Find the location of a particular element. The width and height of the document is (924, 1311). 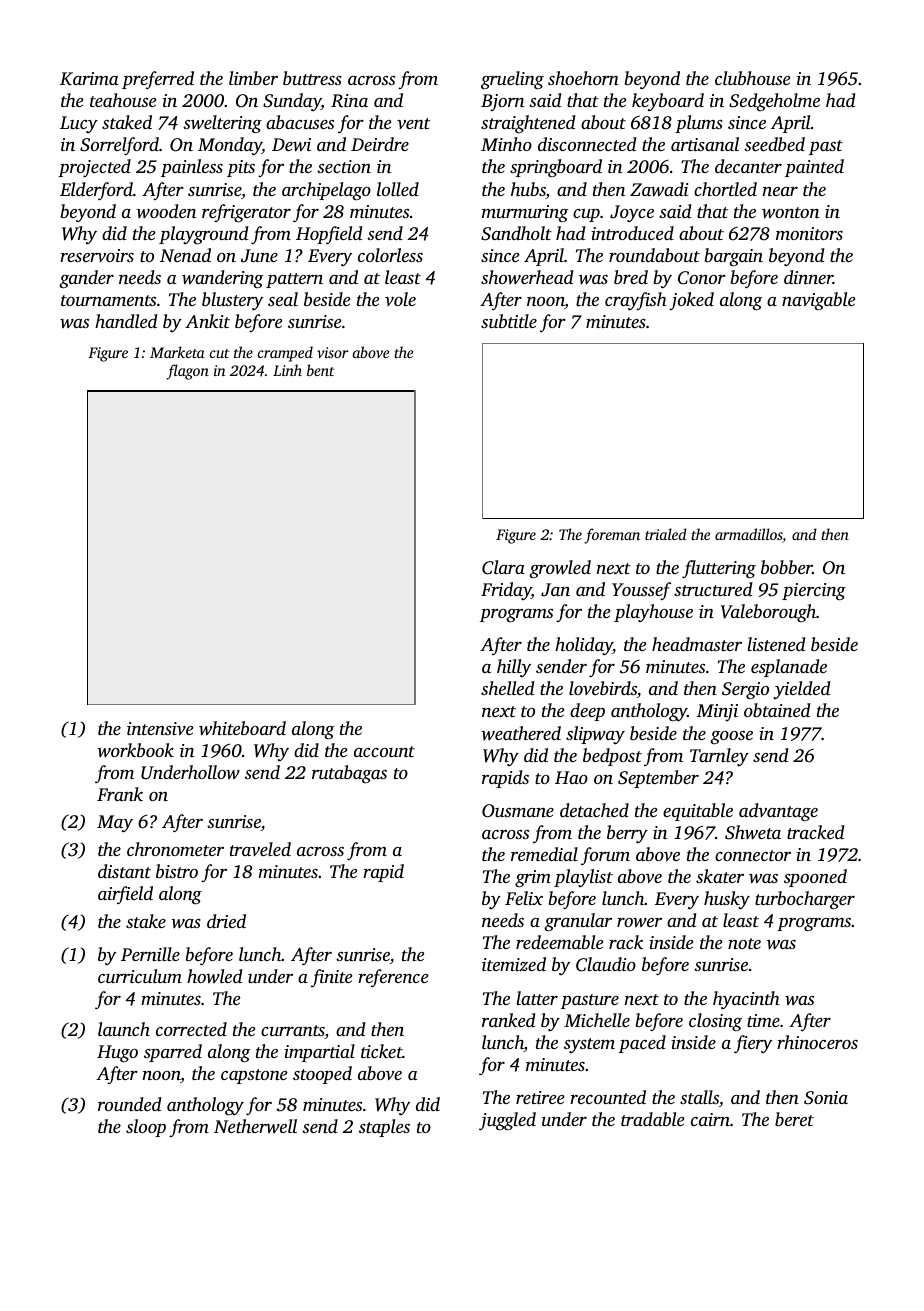

Lucy is located at coordinates (79, 124).
